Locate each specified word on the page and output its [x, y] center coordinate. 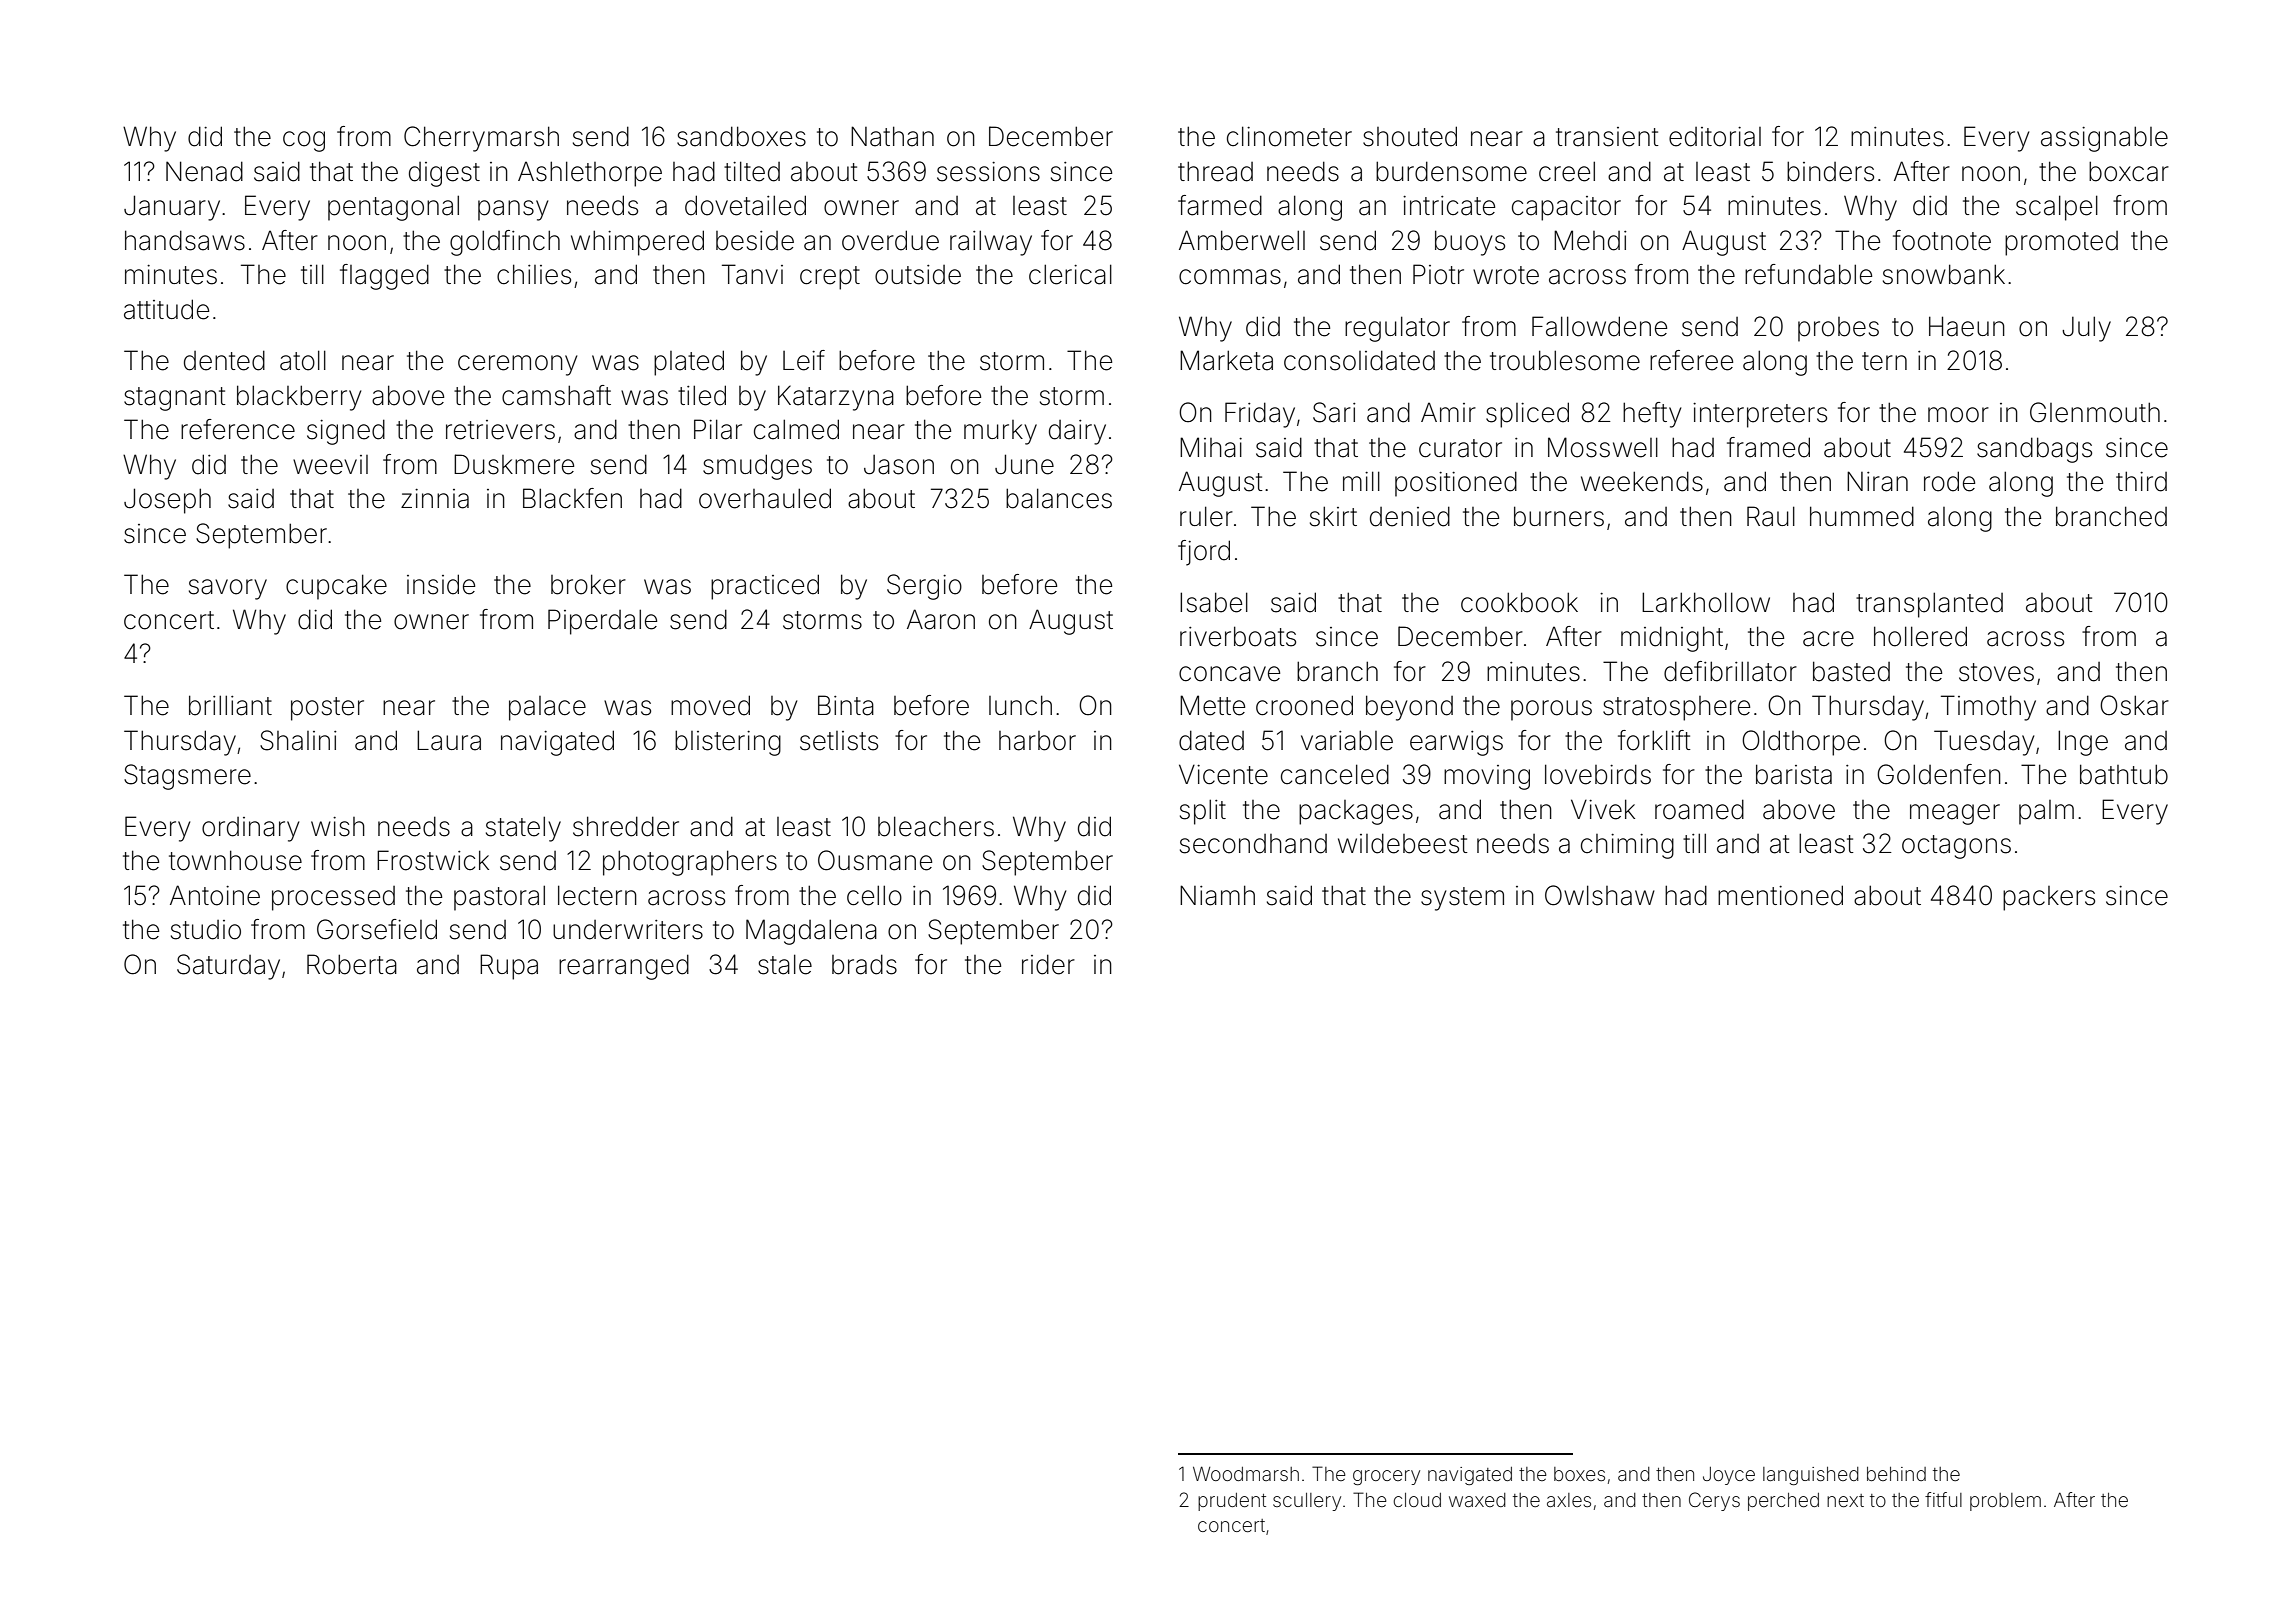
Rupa [509, 967]
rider [1048, 964]
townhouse [235, 860]
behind [1896, 1474]
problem [2005, 1502]
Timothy [1988, 708]
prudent [1232, 1502]
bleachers [936, 826]
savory [228, 589]
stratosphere [1676, 708]
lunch [1020, 705]
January [172, 208]
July [2086, 329]
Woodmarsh [1246, 1473]
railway [991, 243]
